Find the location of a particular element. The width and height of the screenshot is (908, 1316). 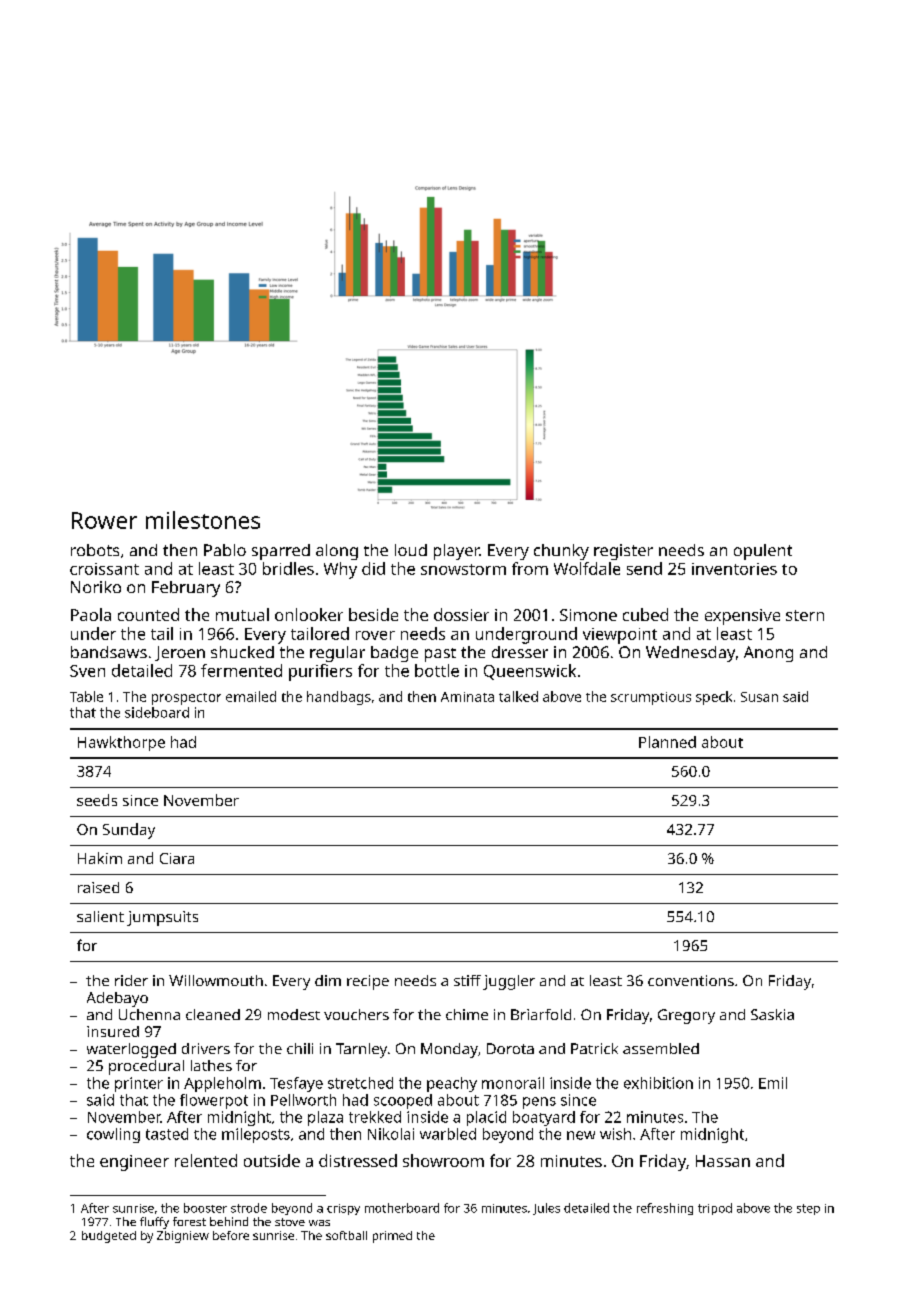

Ciara is located at coordinates (177, 858).
